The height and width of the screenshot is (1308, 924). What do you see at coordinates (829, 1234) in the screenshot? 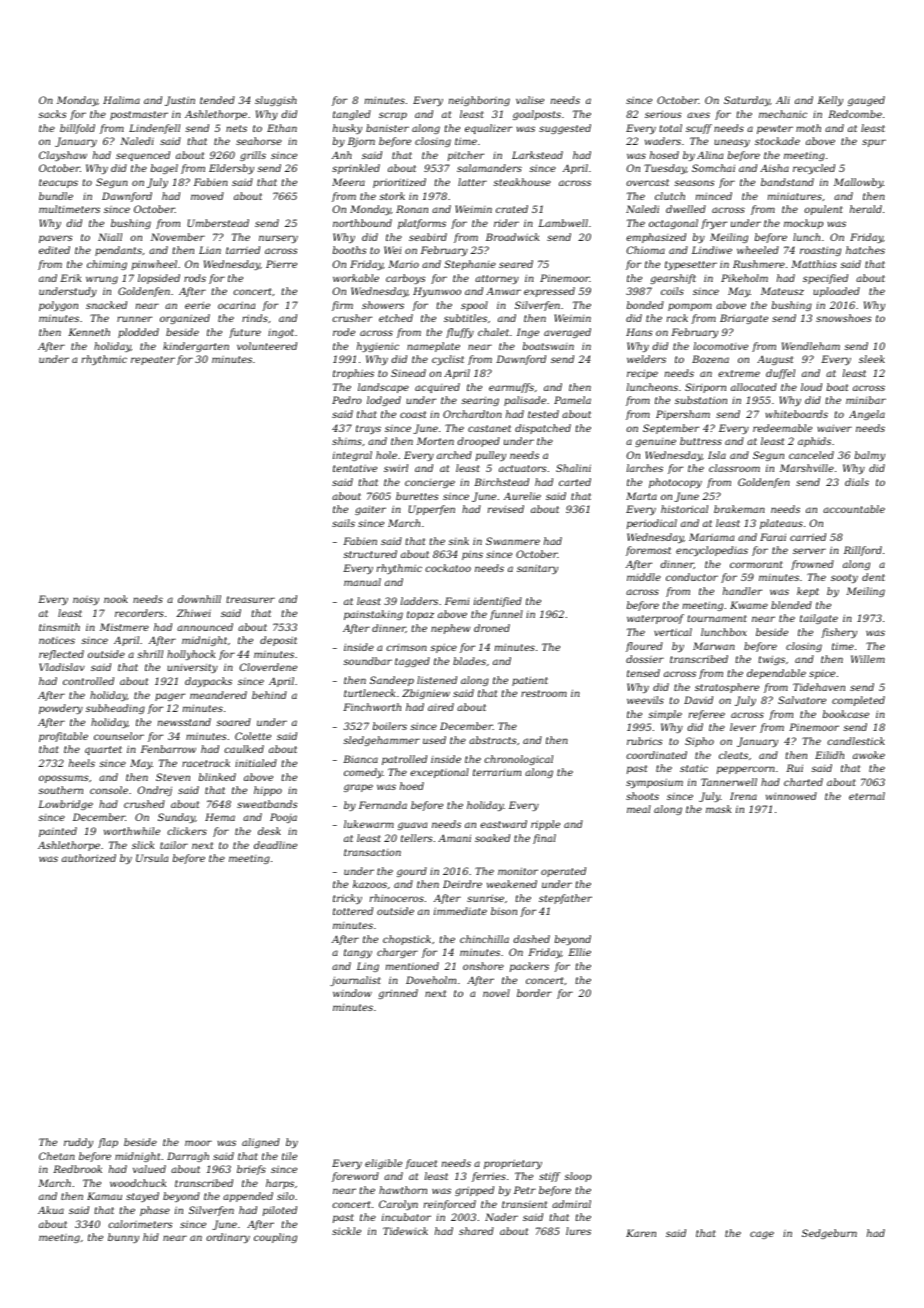
I see `Sedgeburn` at bounding box center [829, 1234].
